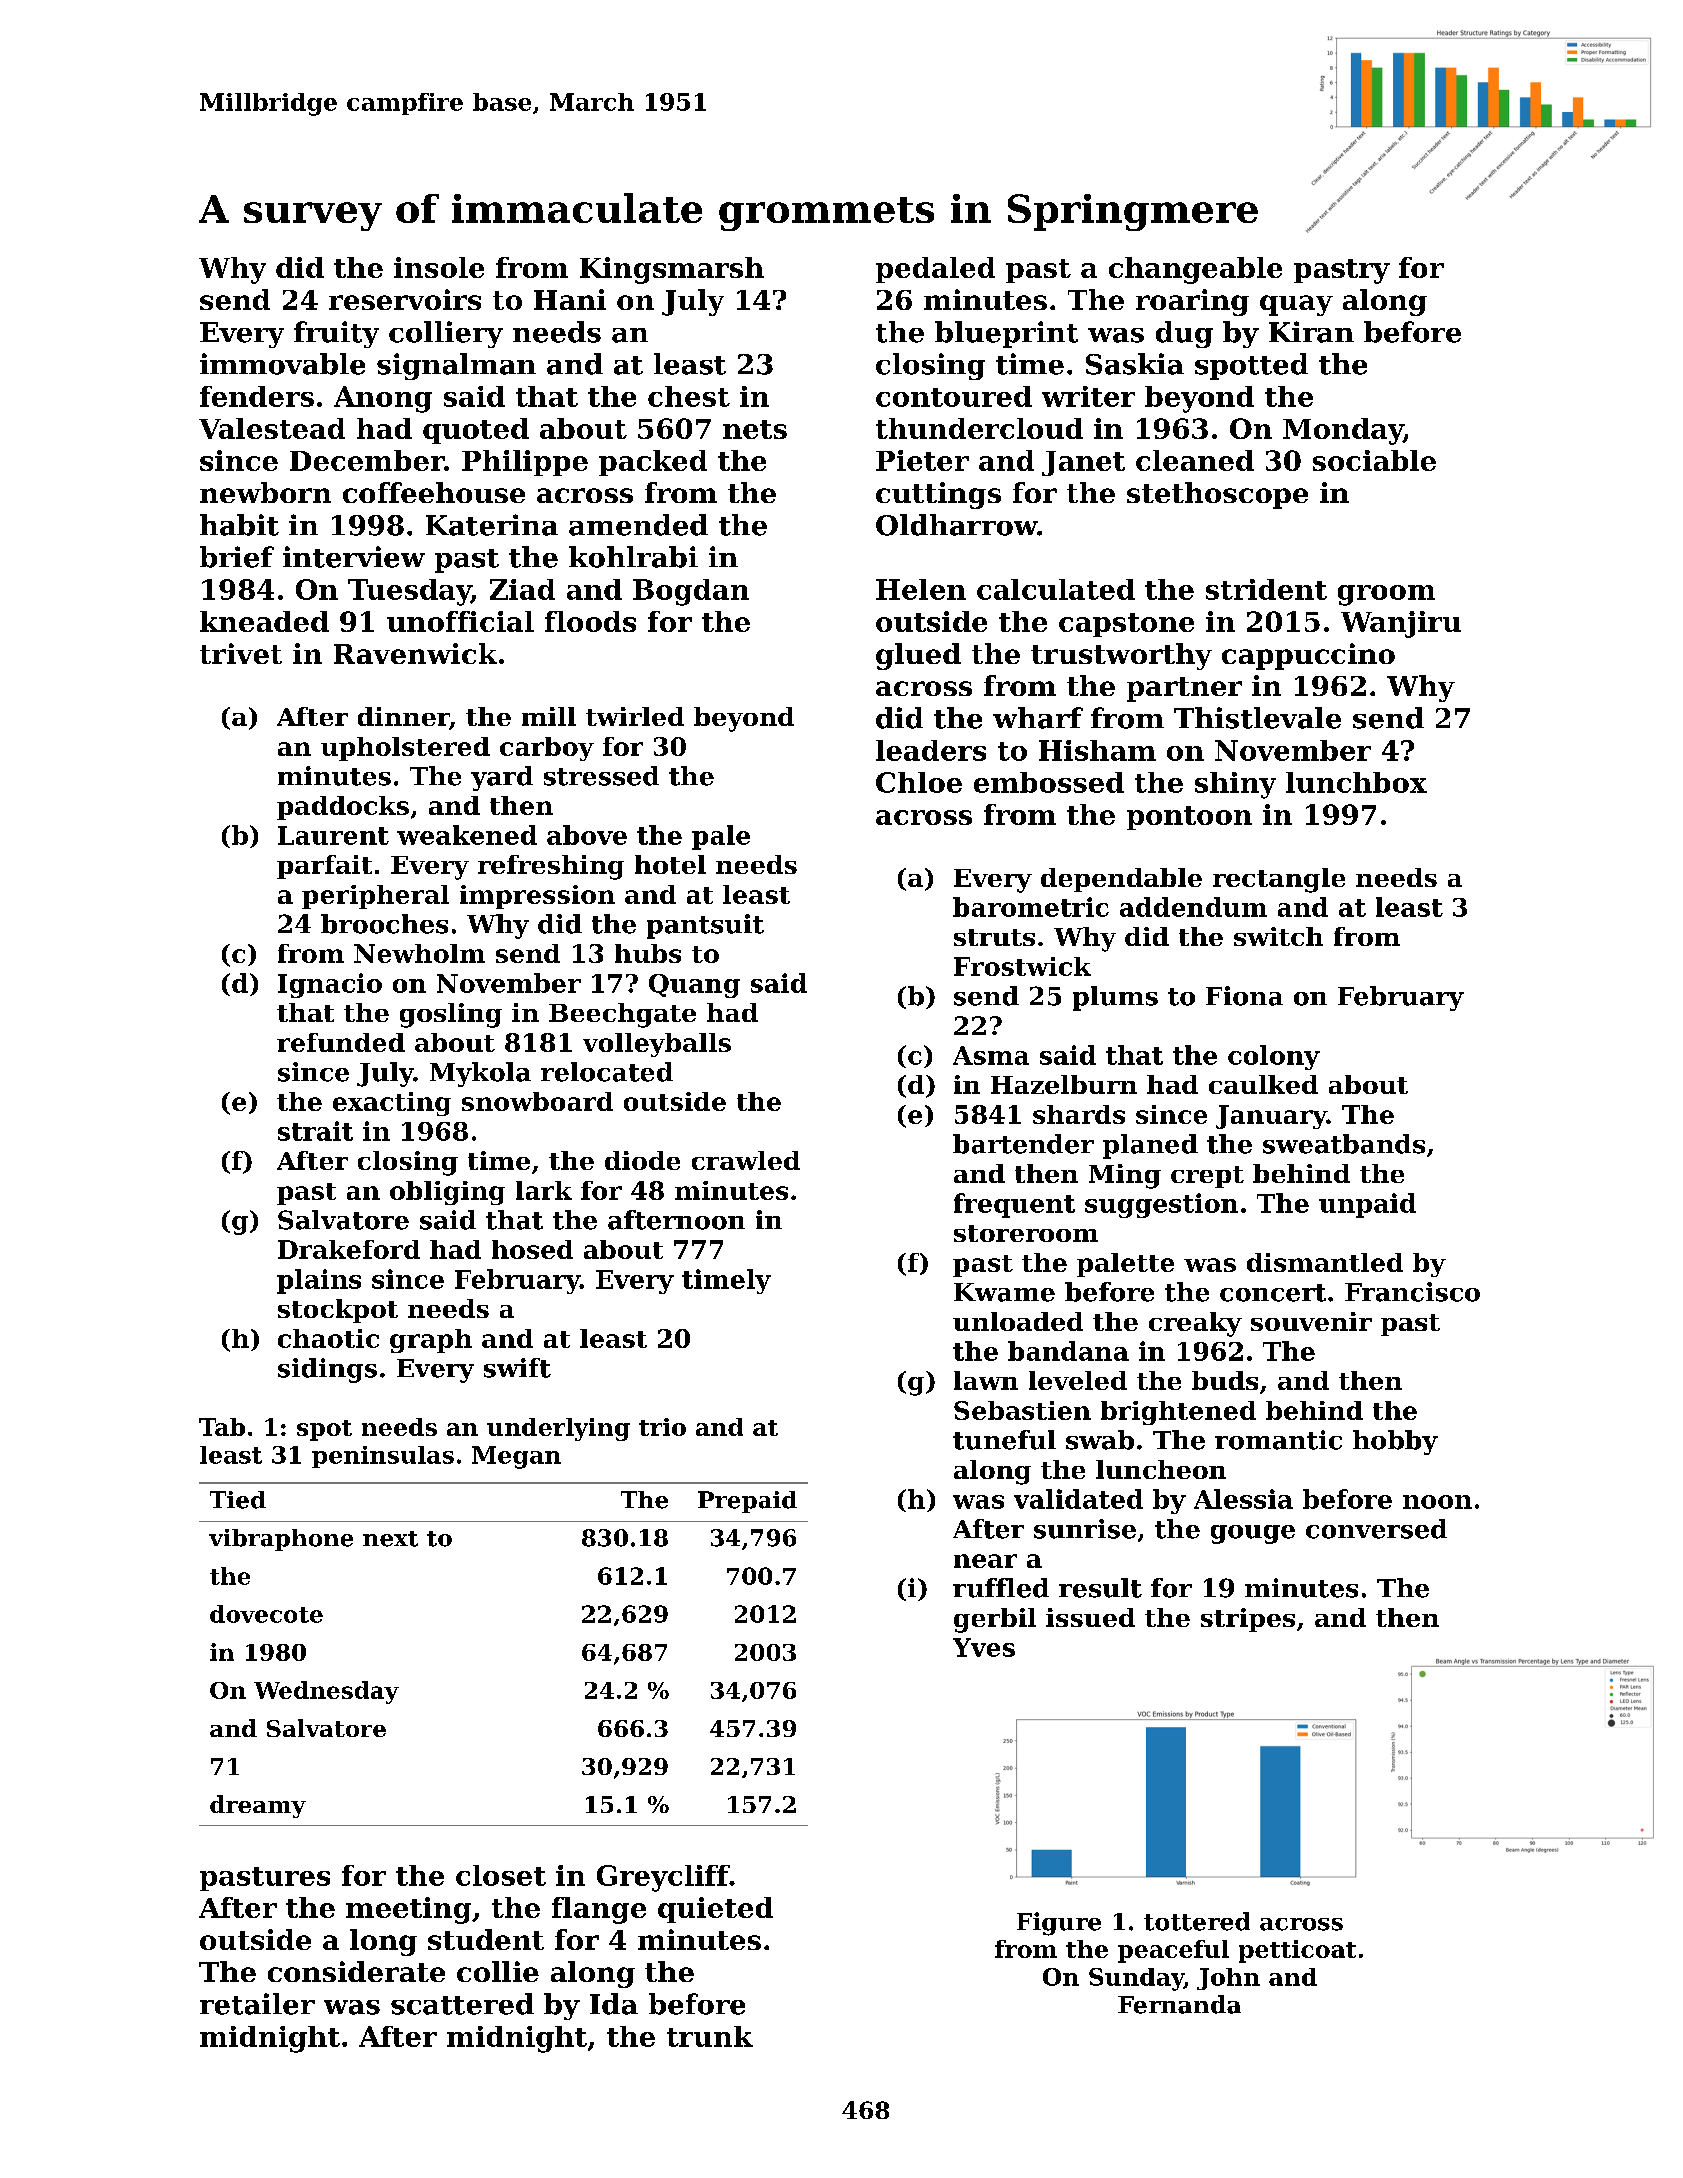 This screenshot has width=1683, height=2178. I want to click on crawled, so click(746, 1160).
